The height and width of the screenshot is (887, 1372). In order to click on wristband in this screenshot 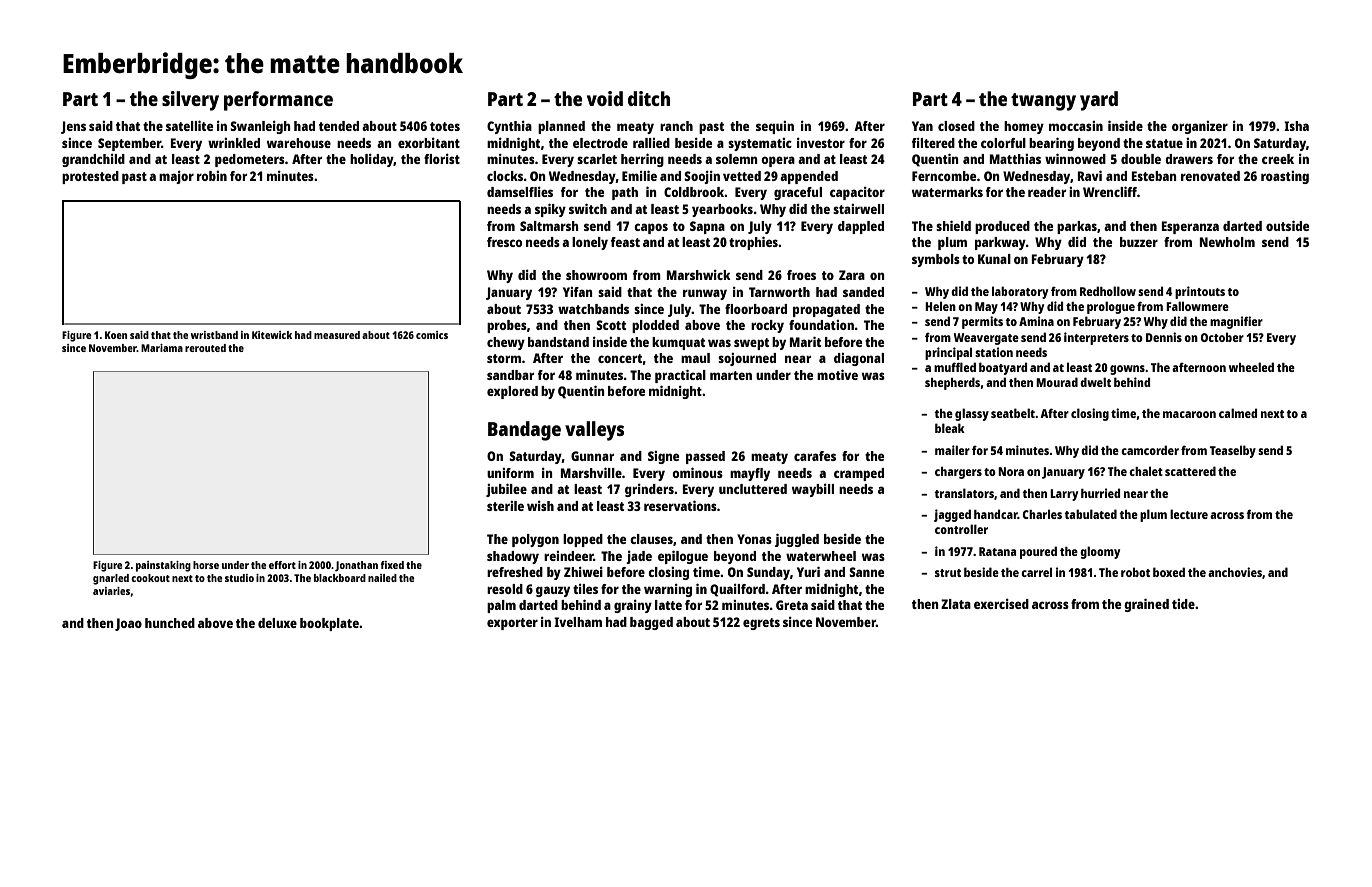, I will do `click(214, 335)`.
